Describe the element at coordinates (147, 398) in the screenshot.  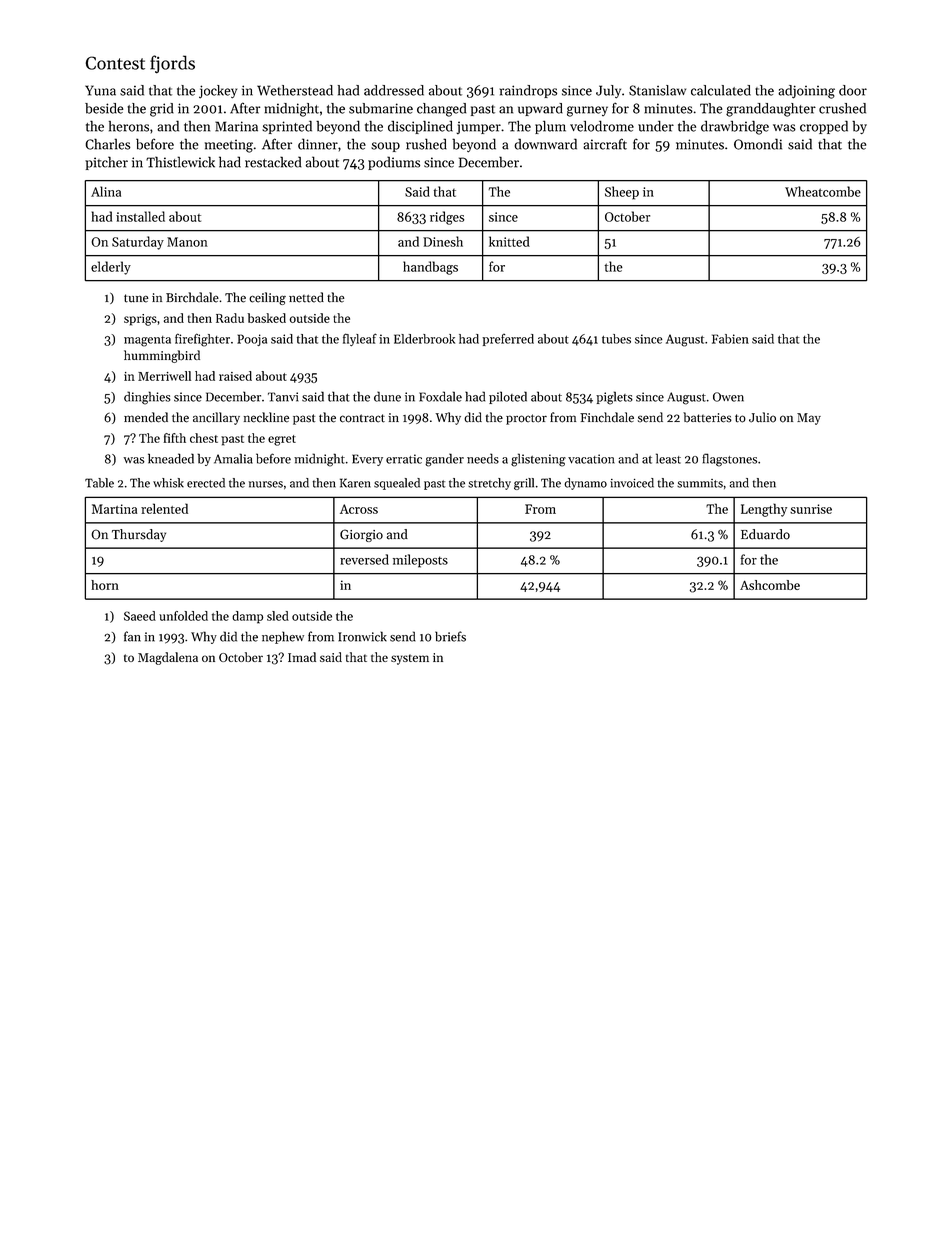
I see `dinghies` at that location.
